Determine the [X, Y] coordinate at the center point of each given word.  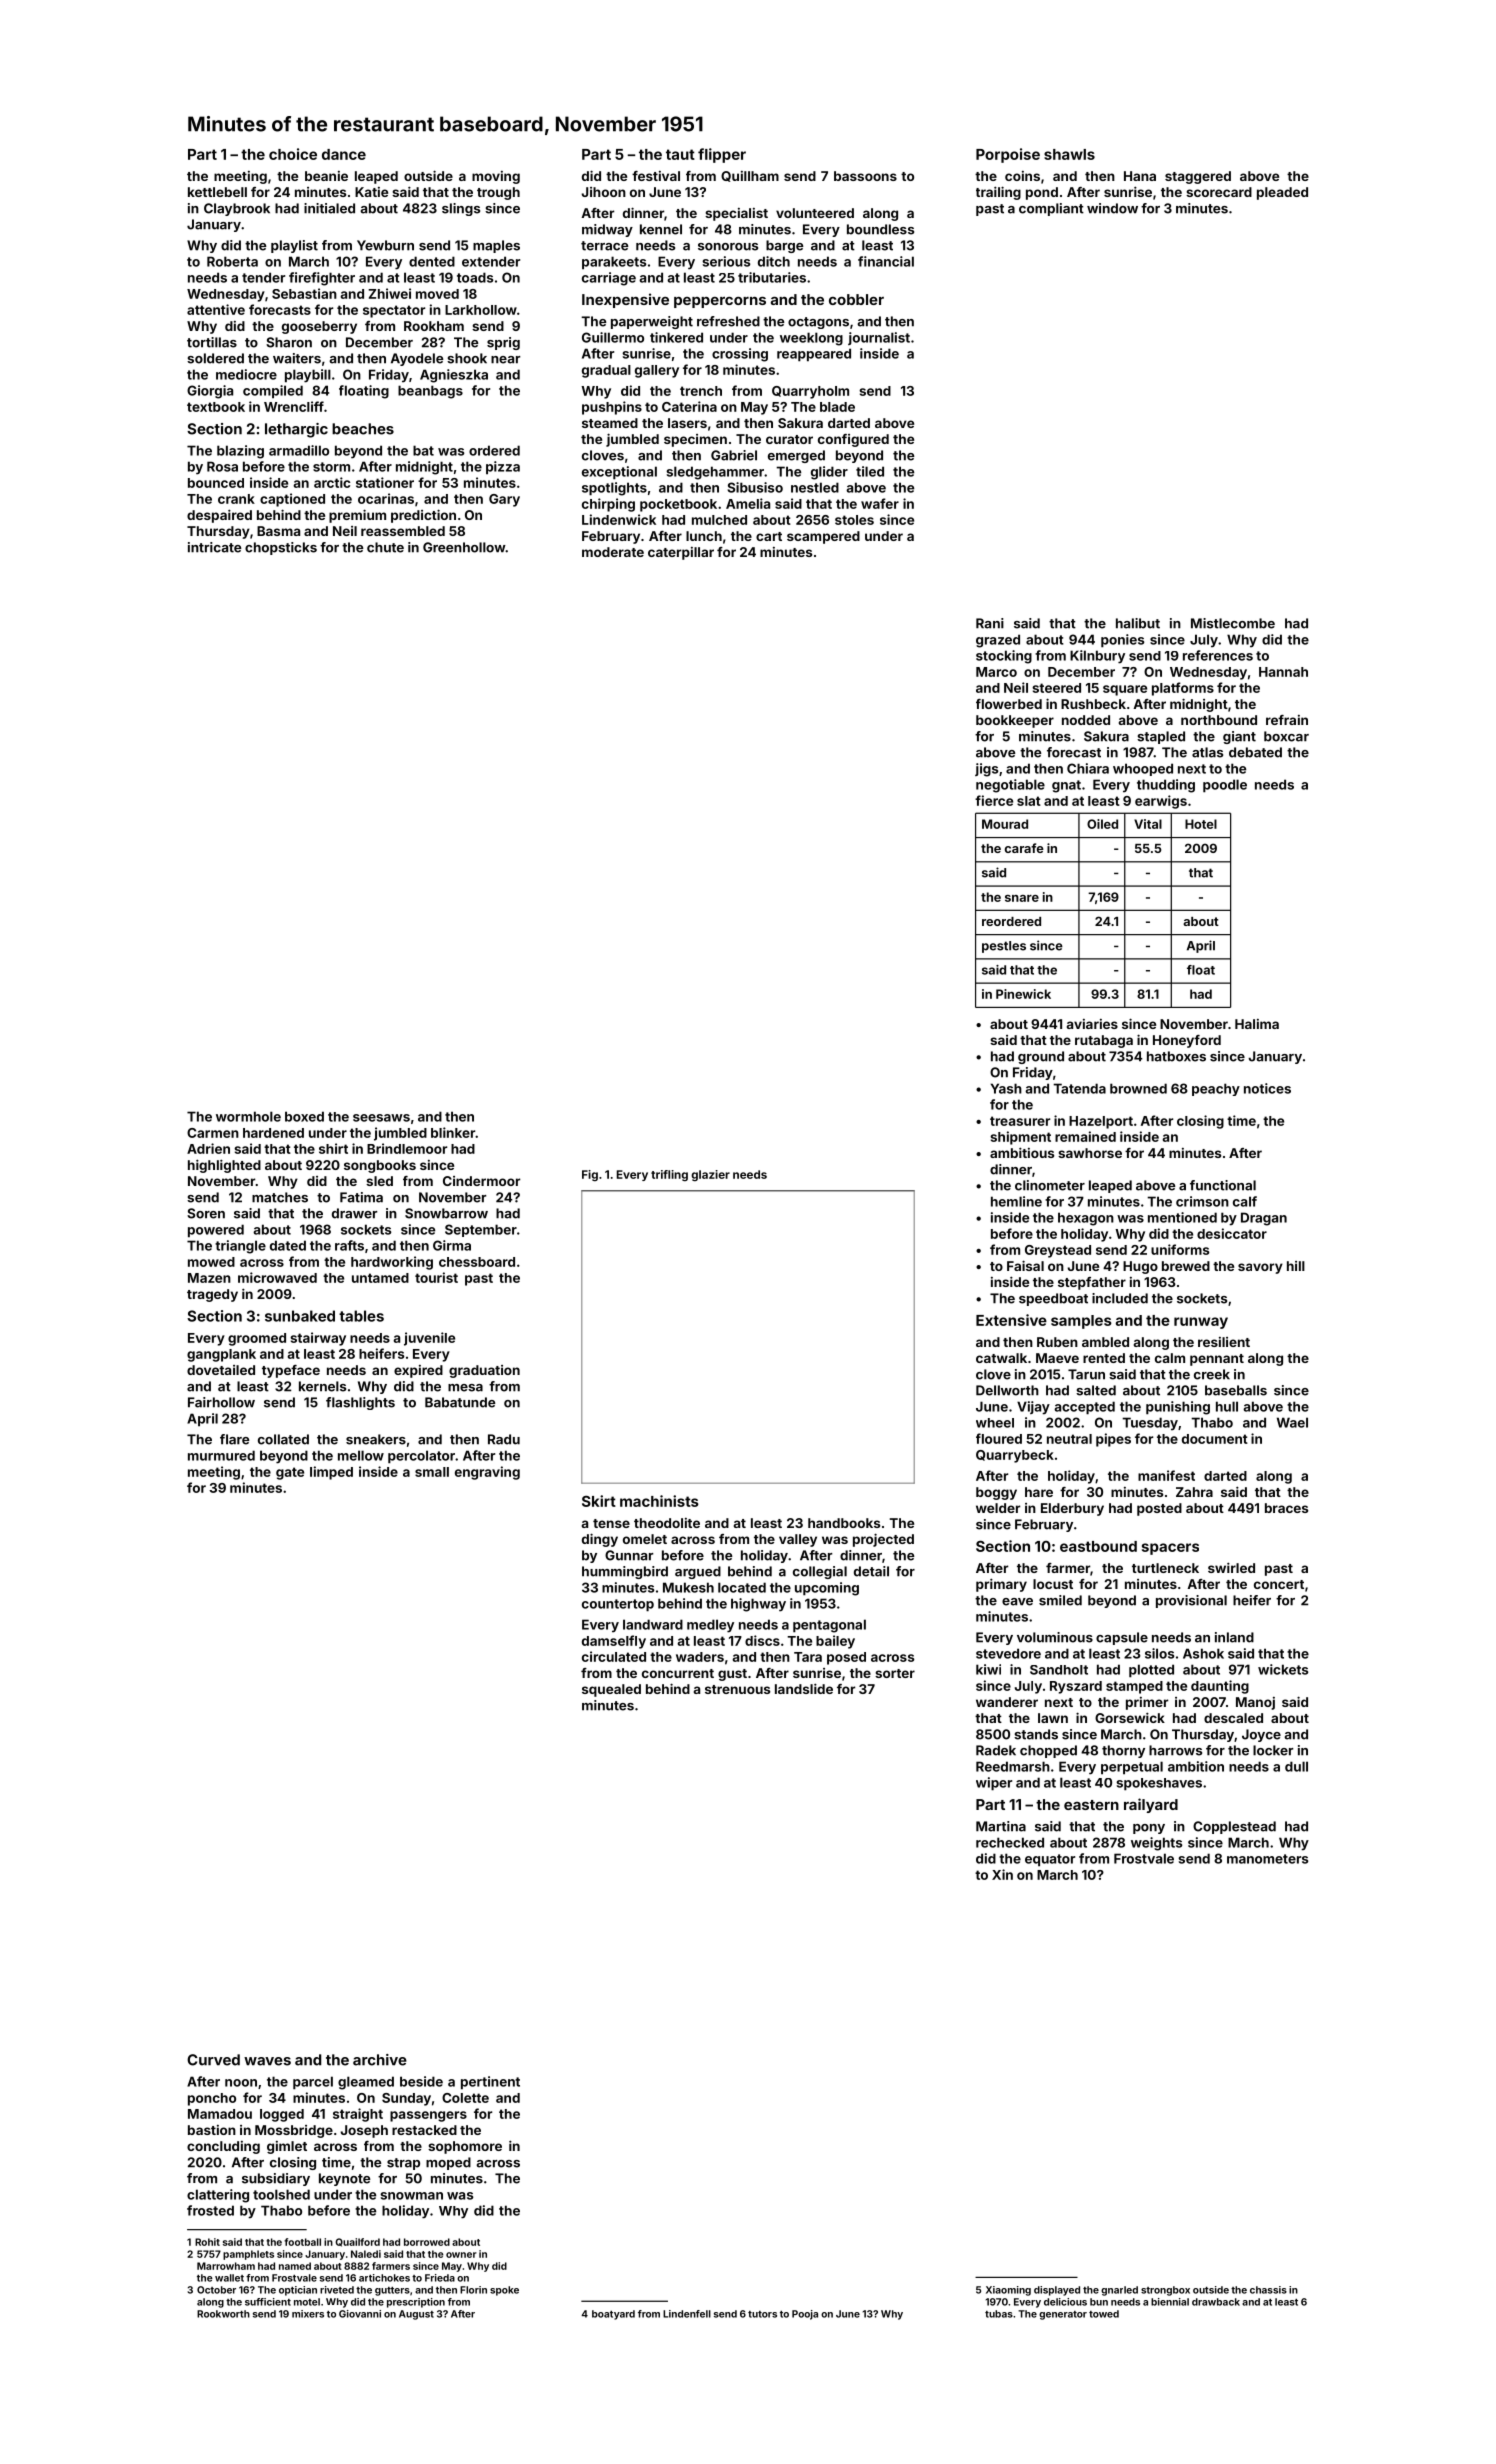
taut [680, 154]
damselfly [614, 1642]
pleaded [1282, 193]
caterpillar [681, 553]
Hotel [1201, 824]
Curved [213, 2060]
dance [344, 154]
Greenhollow [464, 547]
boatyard [613, 2315]
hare [1039, 1492]
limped [331, 1473]
